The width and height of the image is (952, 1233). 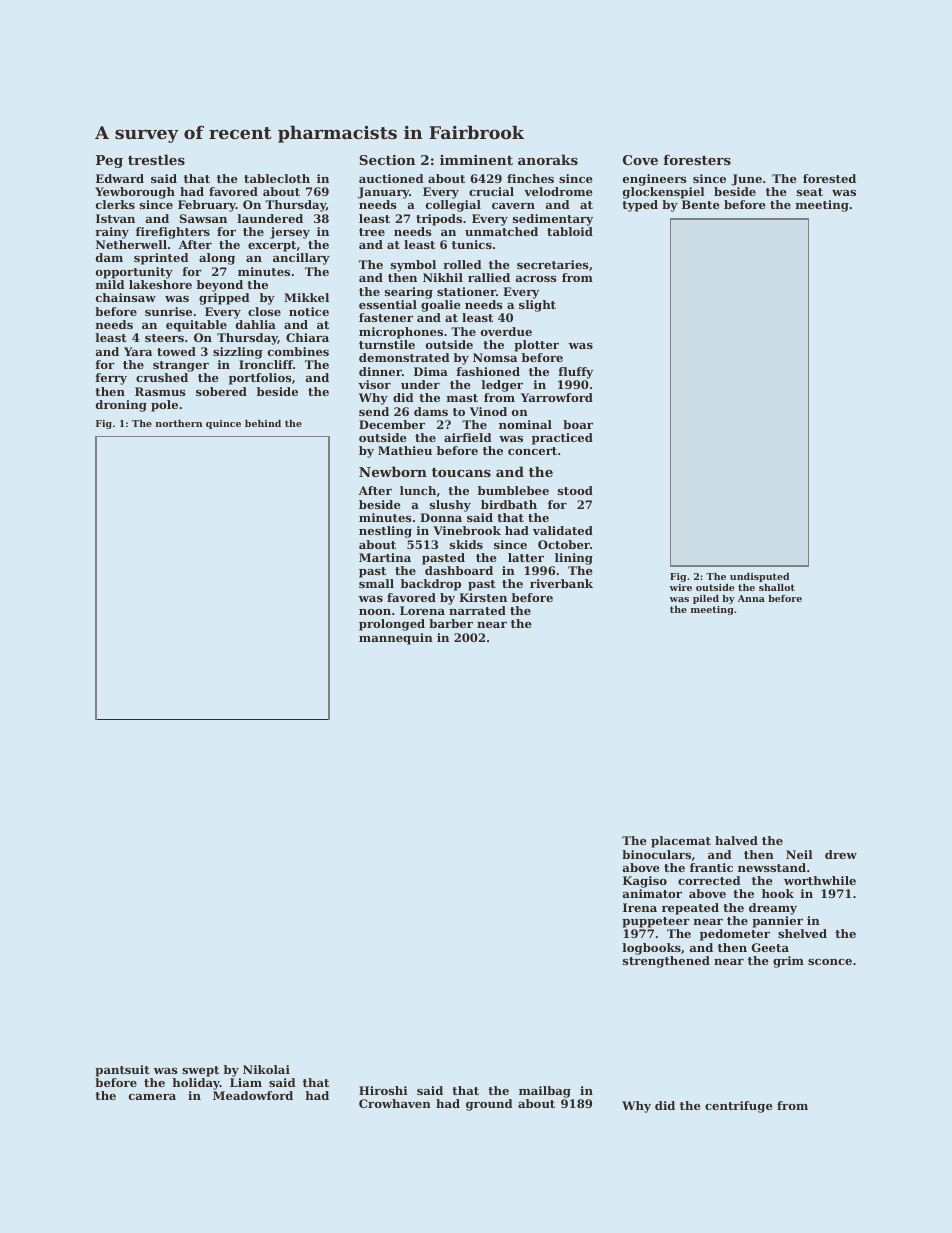 What do you see at coordinates (387, 344) in the image?
I see `turnstile` at bounding box center [387, 344].
